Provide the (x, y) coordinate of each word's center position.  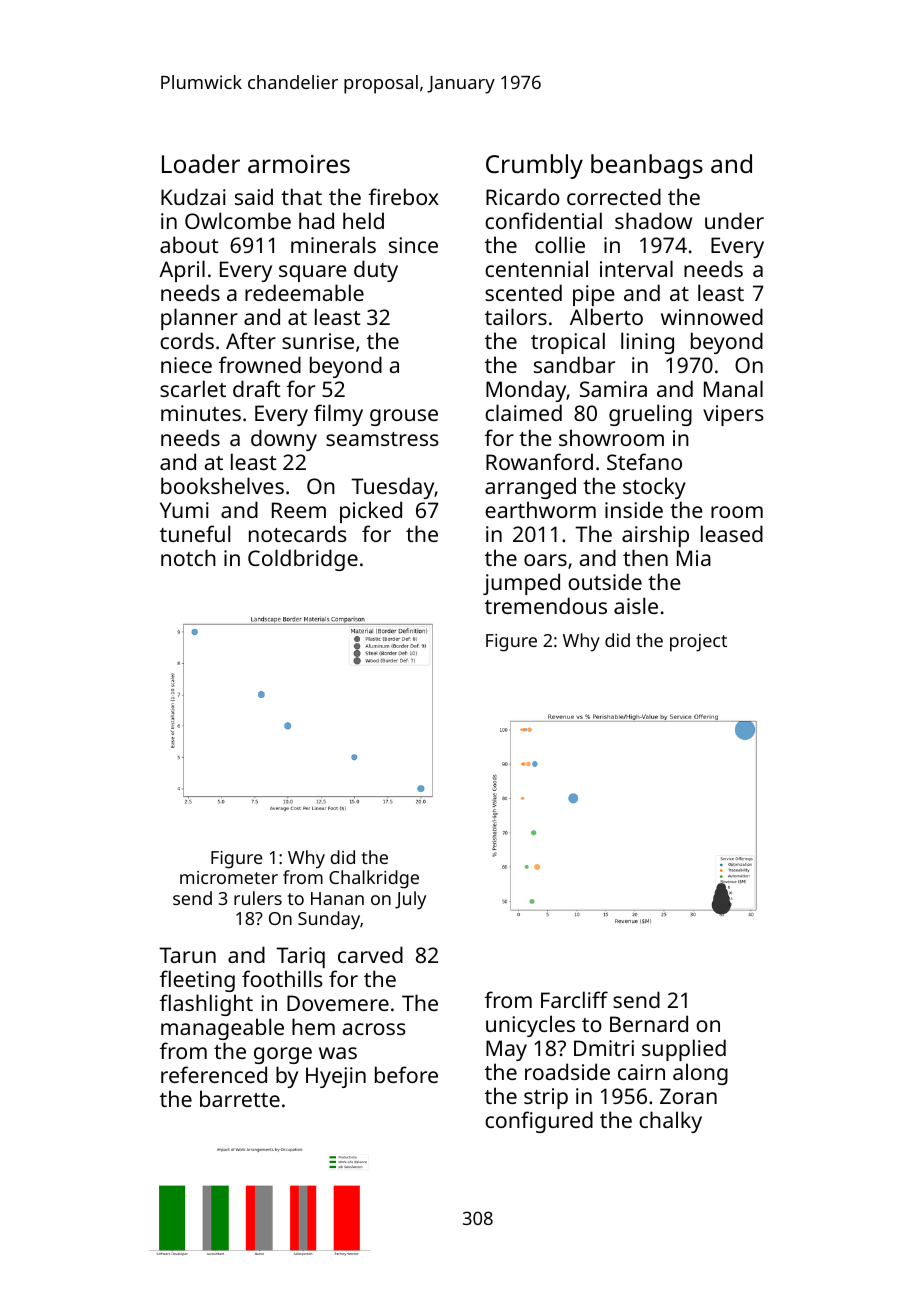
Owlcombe (238, 220)
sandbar (574, 364)
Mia (694, 558)
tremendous (546, 605)
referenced (214, 1074)
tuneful (195, 533)
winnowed (712, 316)
